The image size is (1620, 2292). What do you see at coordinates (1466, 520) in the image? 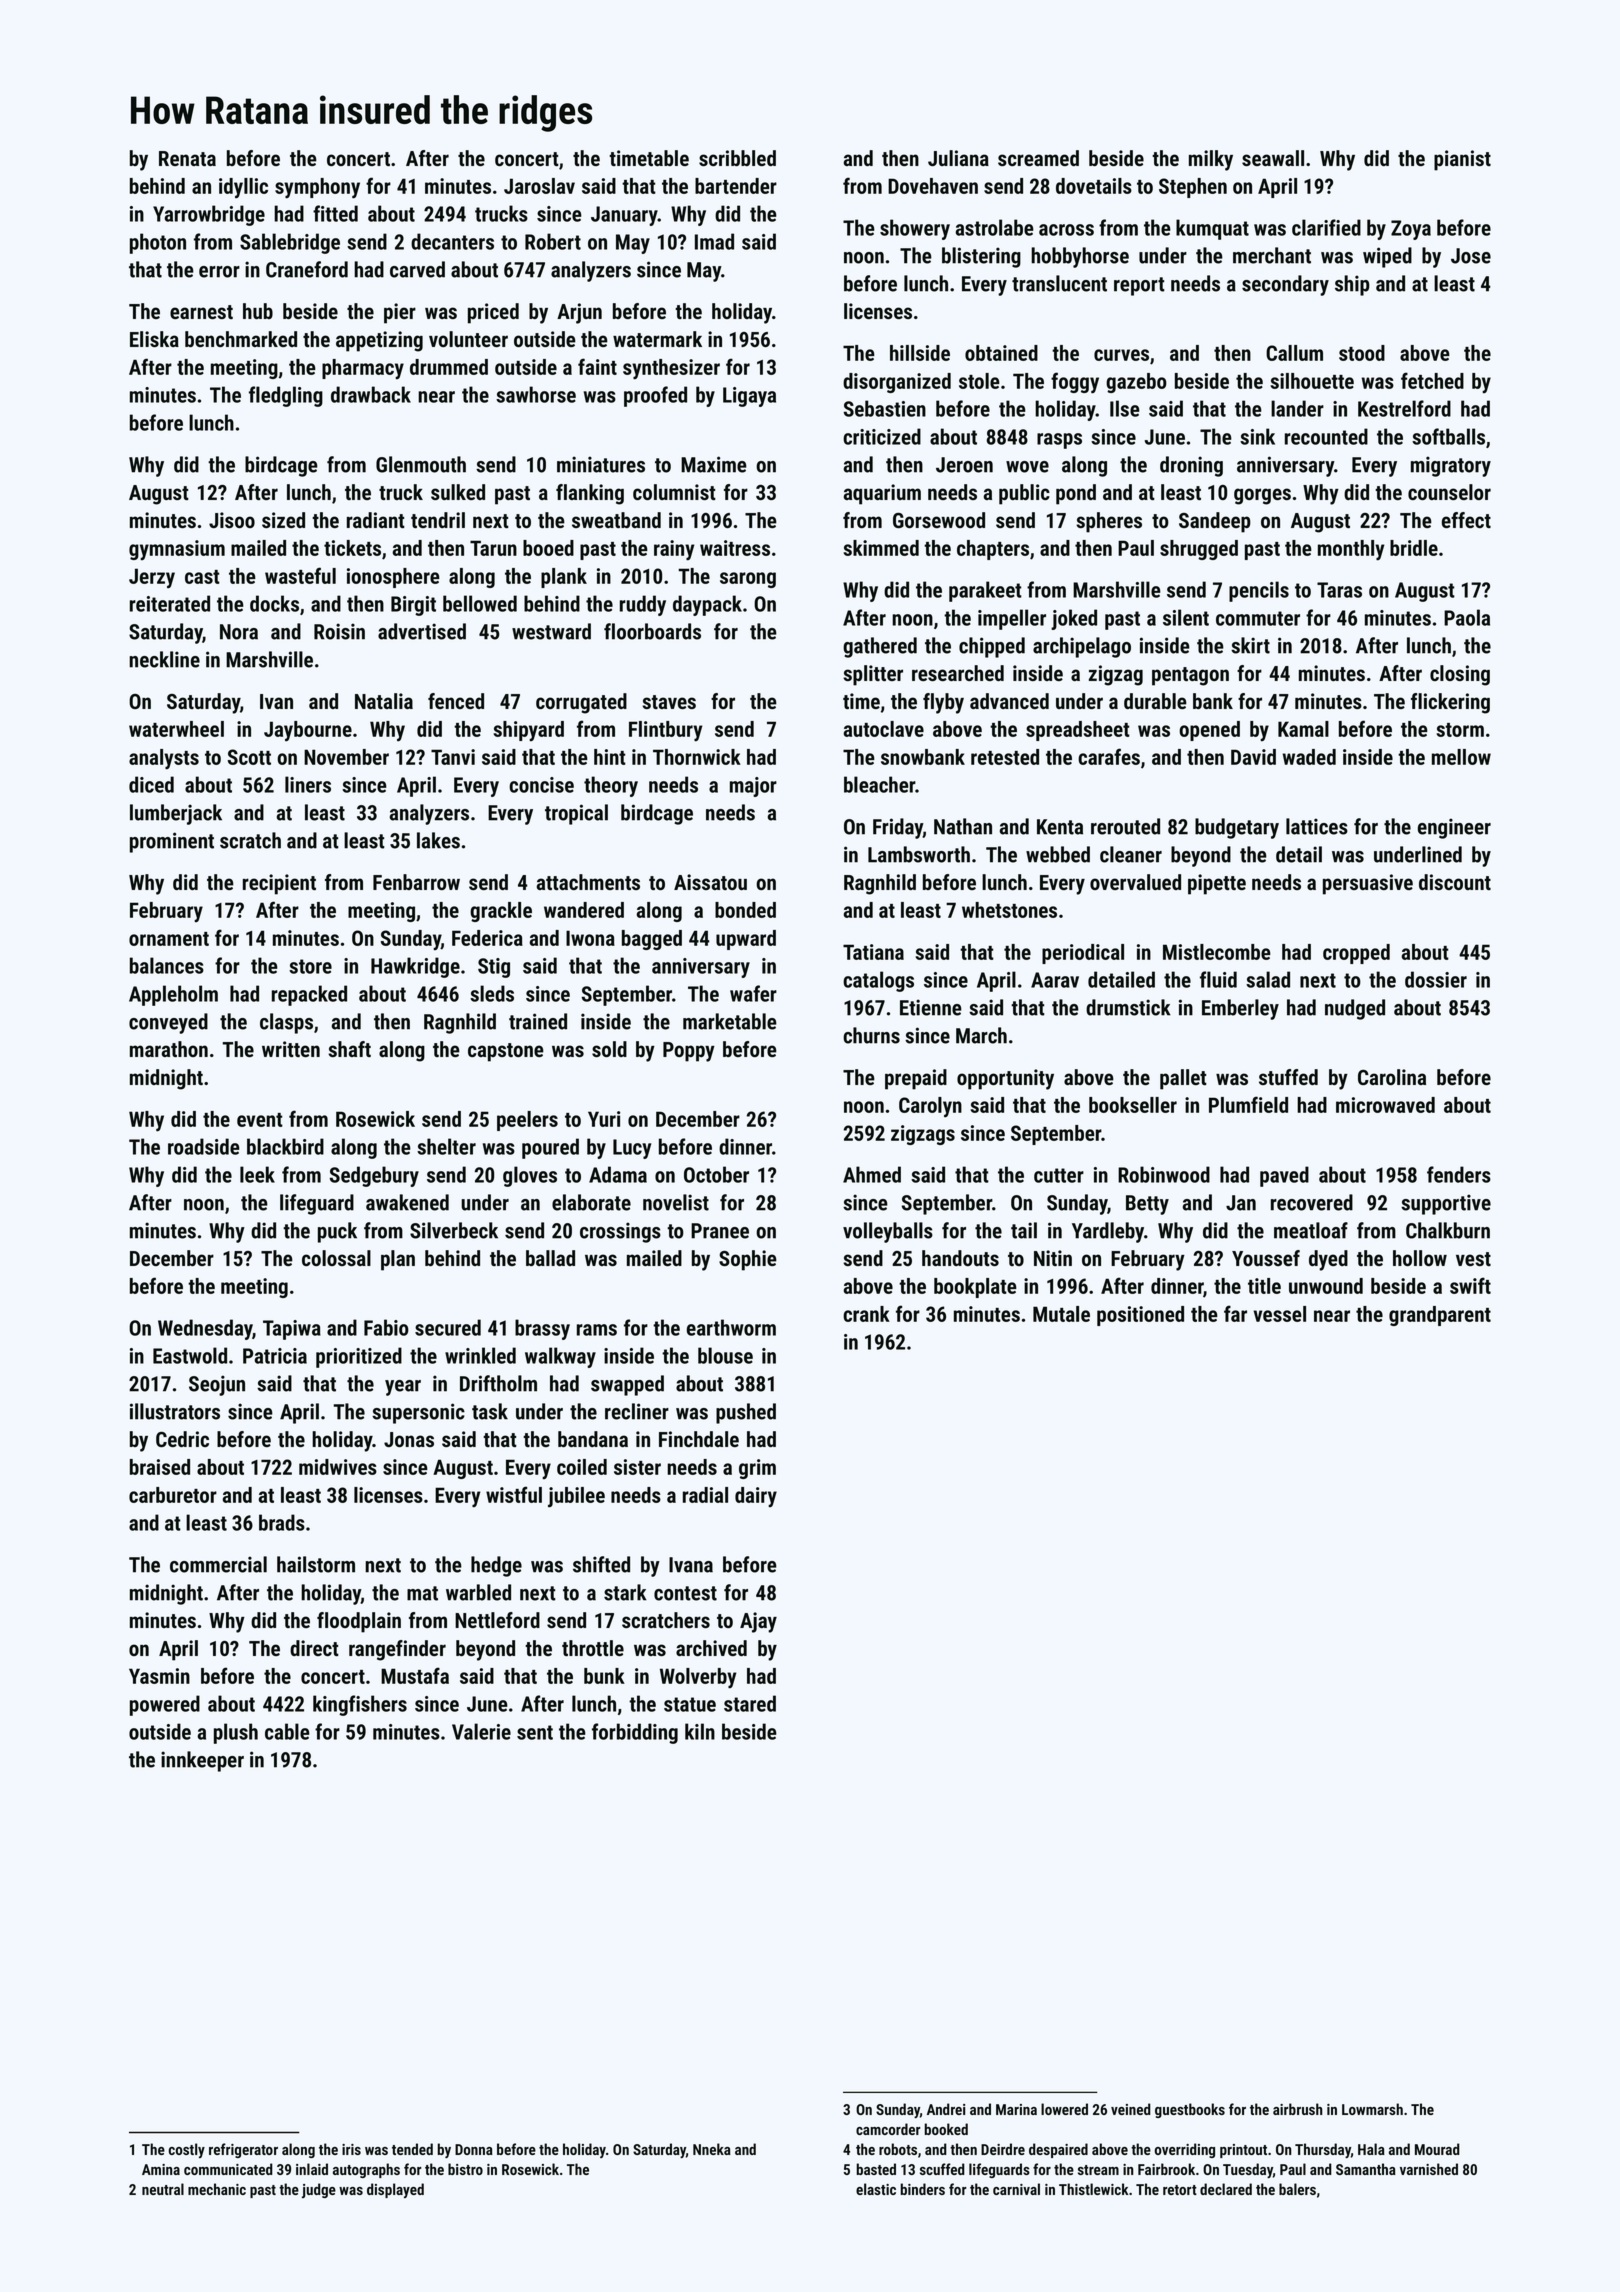
I see `effect` at bounding box center [1466, 520].
